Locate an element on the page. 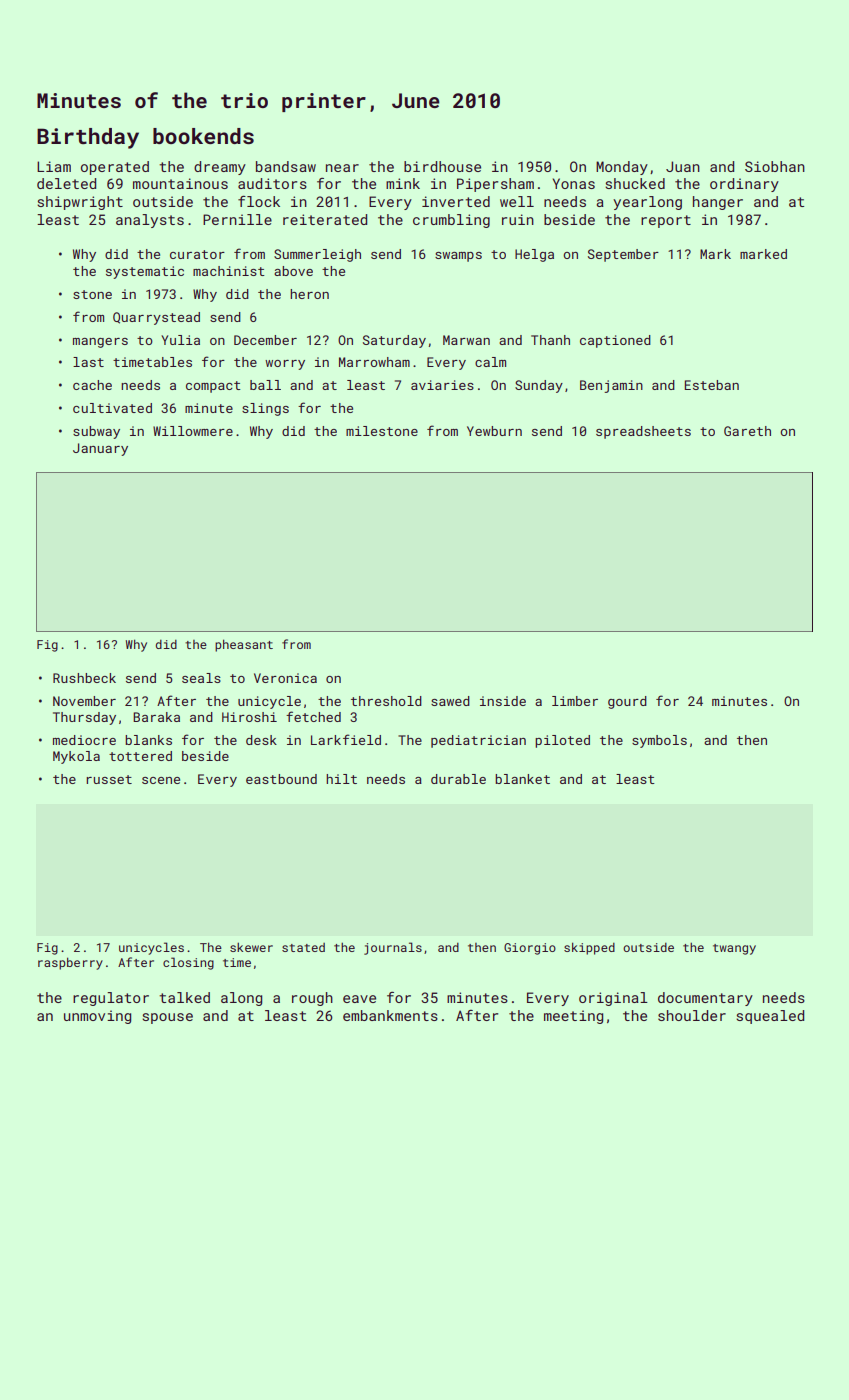  closing is located at coordinates (188, 963).
